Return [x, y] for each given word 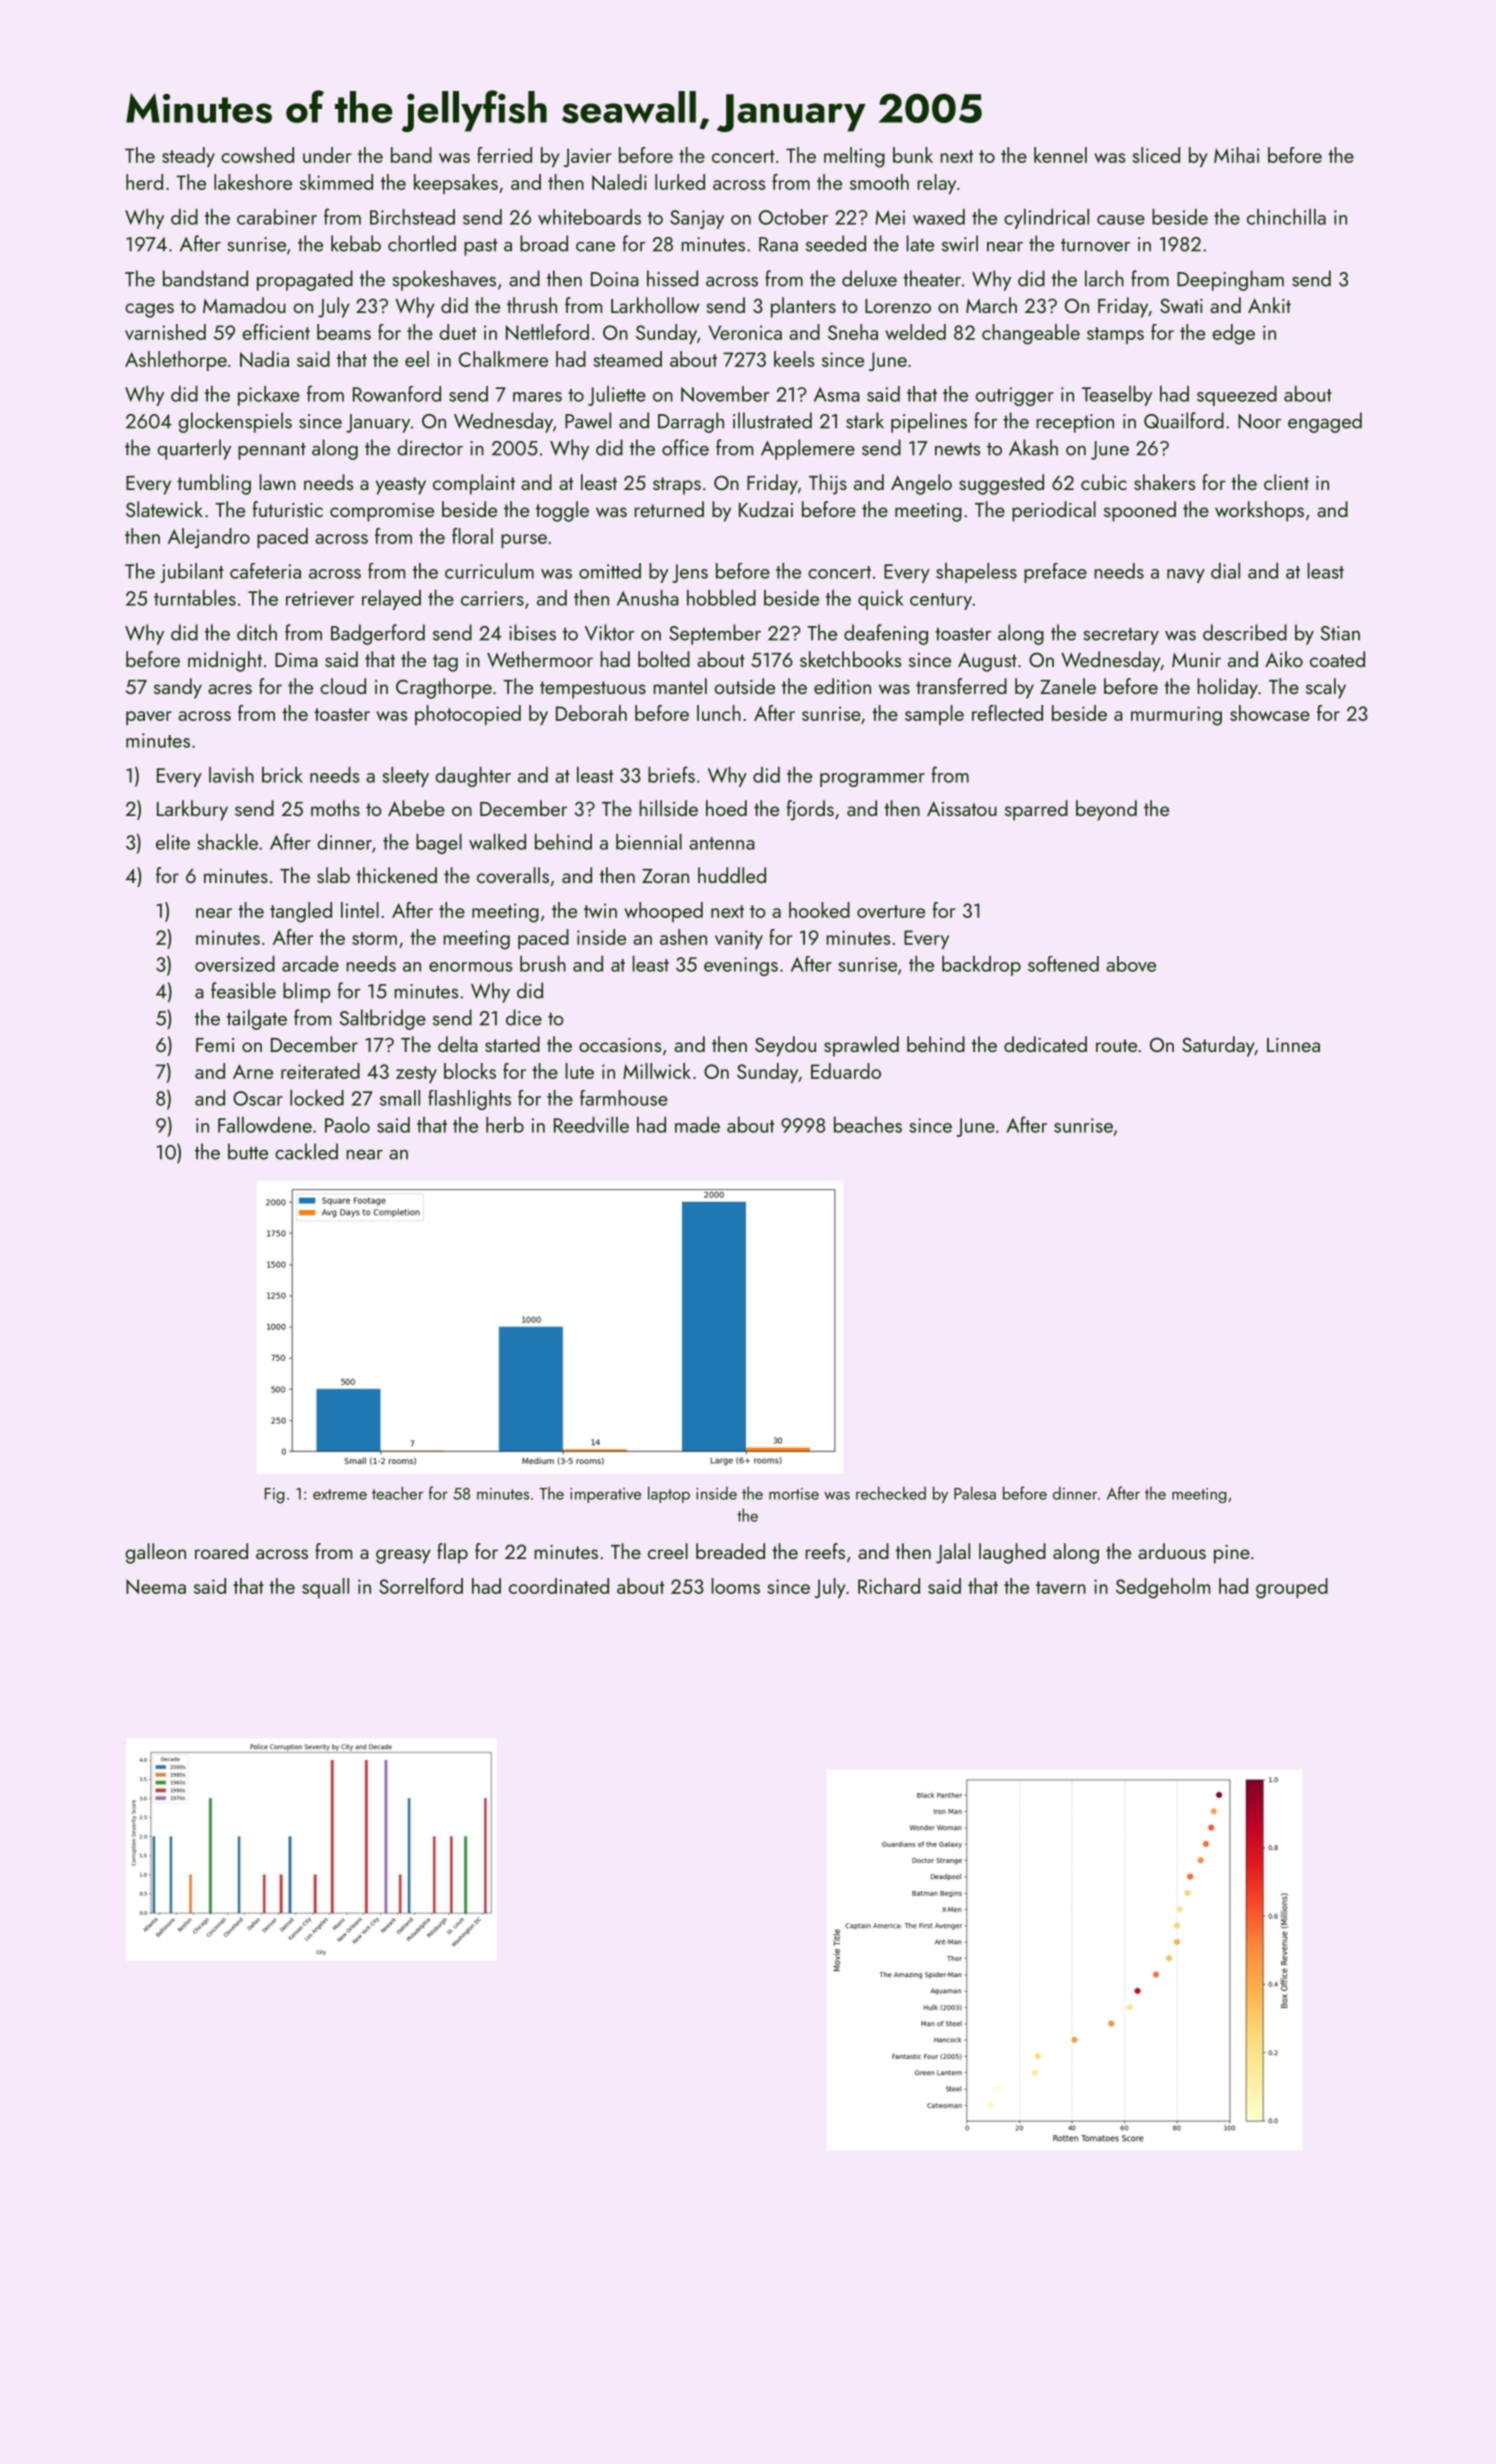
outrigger [1014, 396]
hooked [819, 910]
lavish [231, 775]
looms [736, 1586]
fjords [810, 810]
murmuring [1176, 716]
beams [344, 332]
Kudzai [766, 509]
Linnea [1293, 1045]
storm [374, 938]
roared [221, 1551]
